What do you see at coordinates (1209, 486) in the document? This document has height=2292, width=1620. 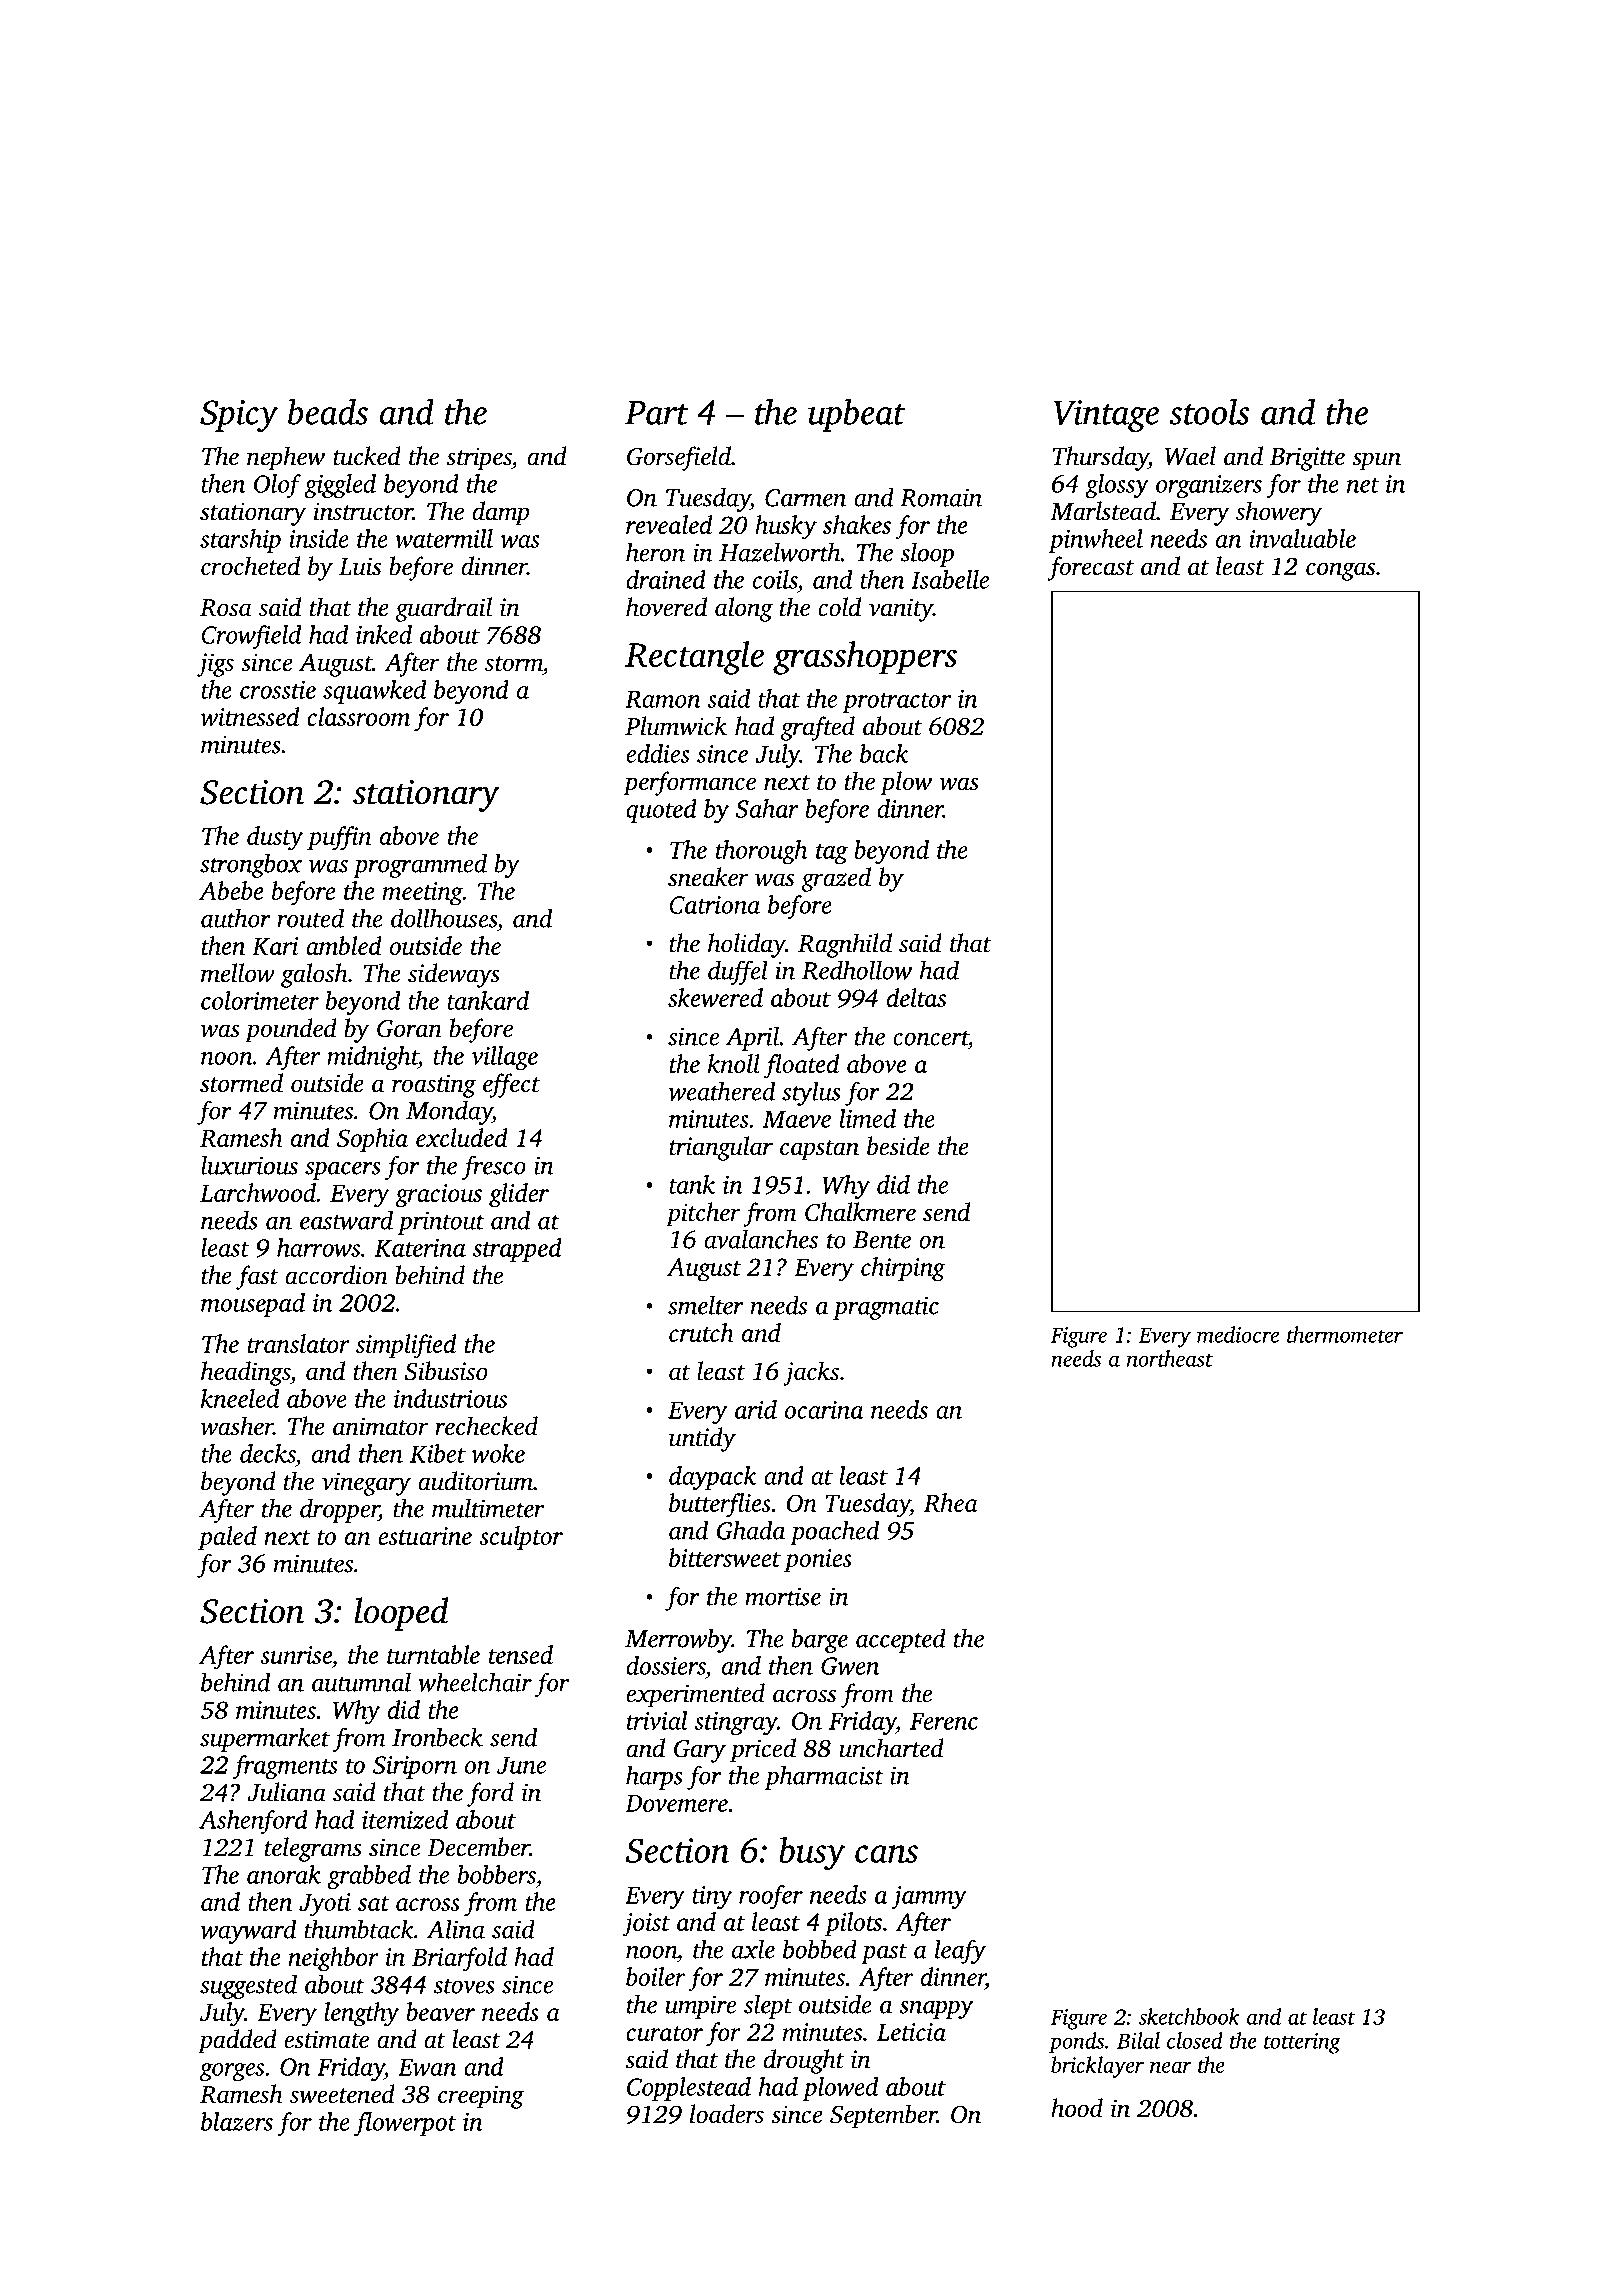 I see `organizers` at bounding box center [1209, 486].
